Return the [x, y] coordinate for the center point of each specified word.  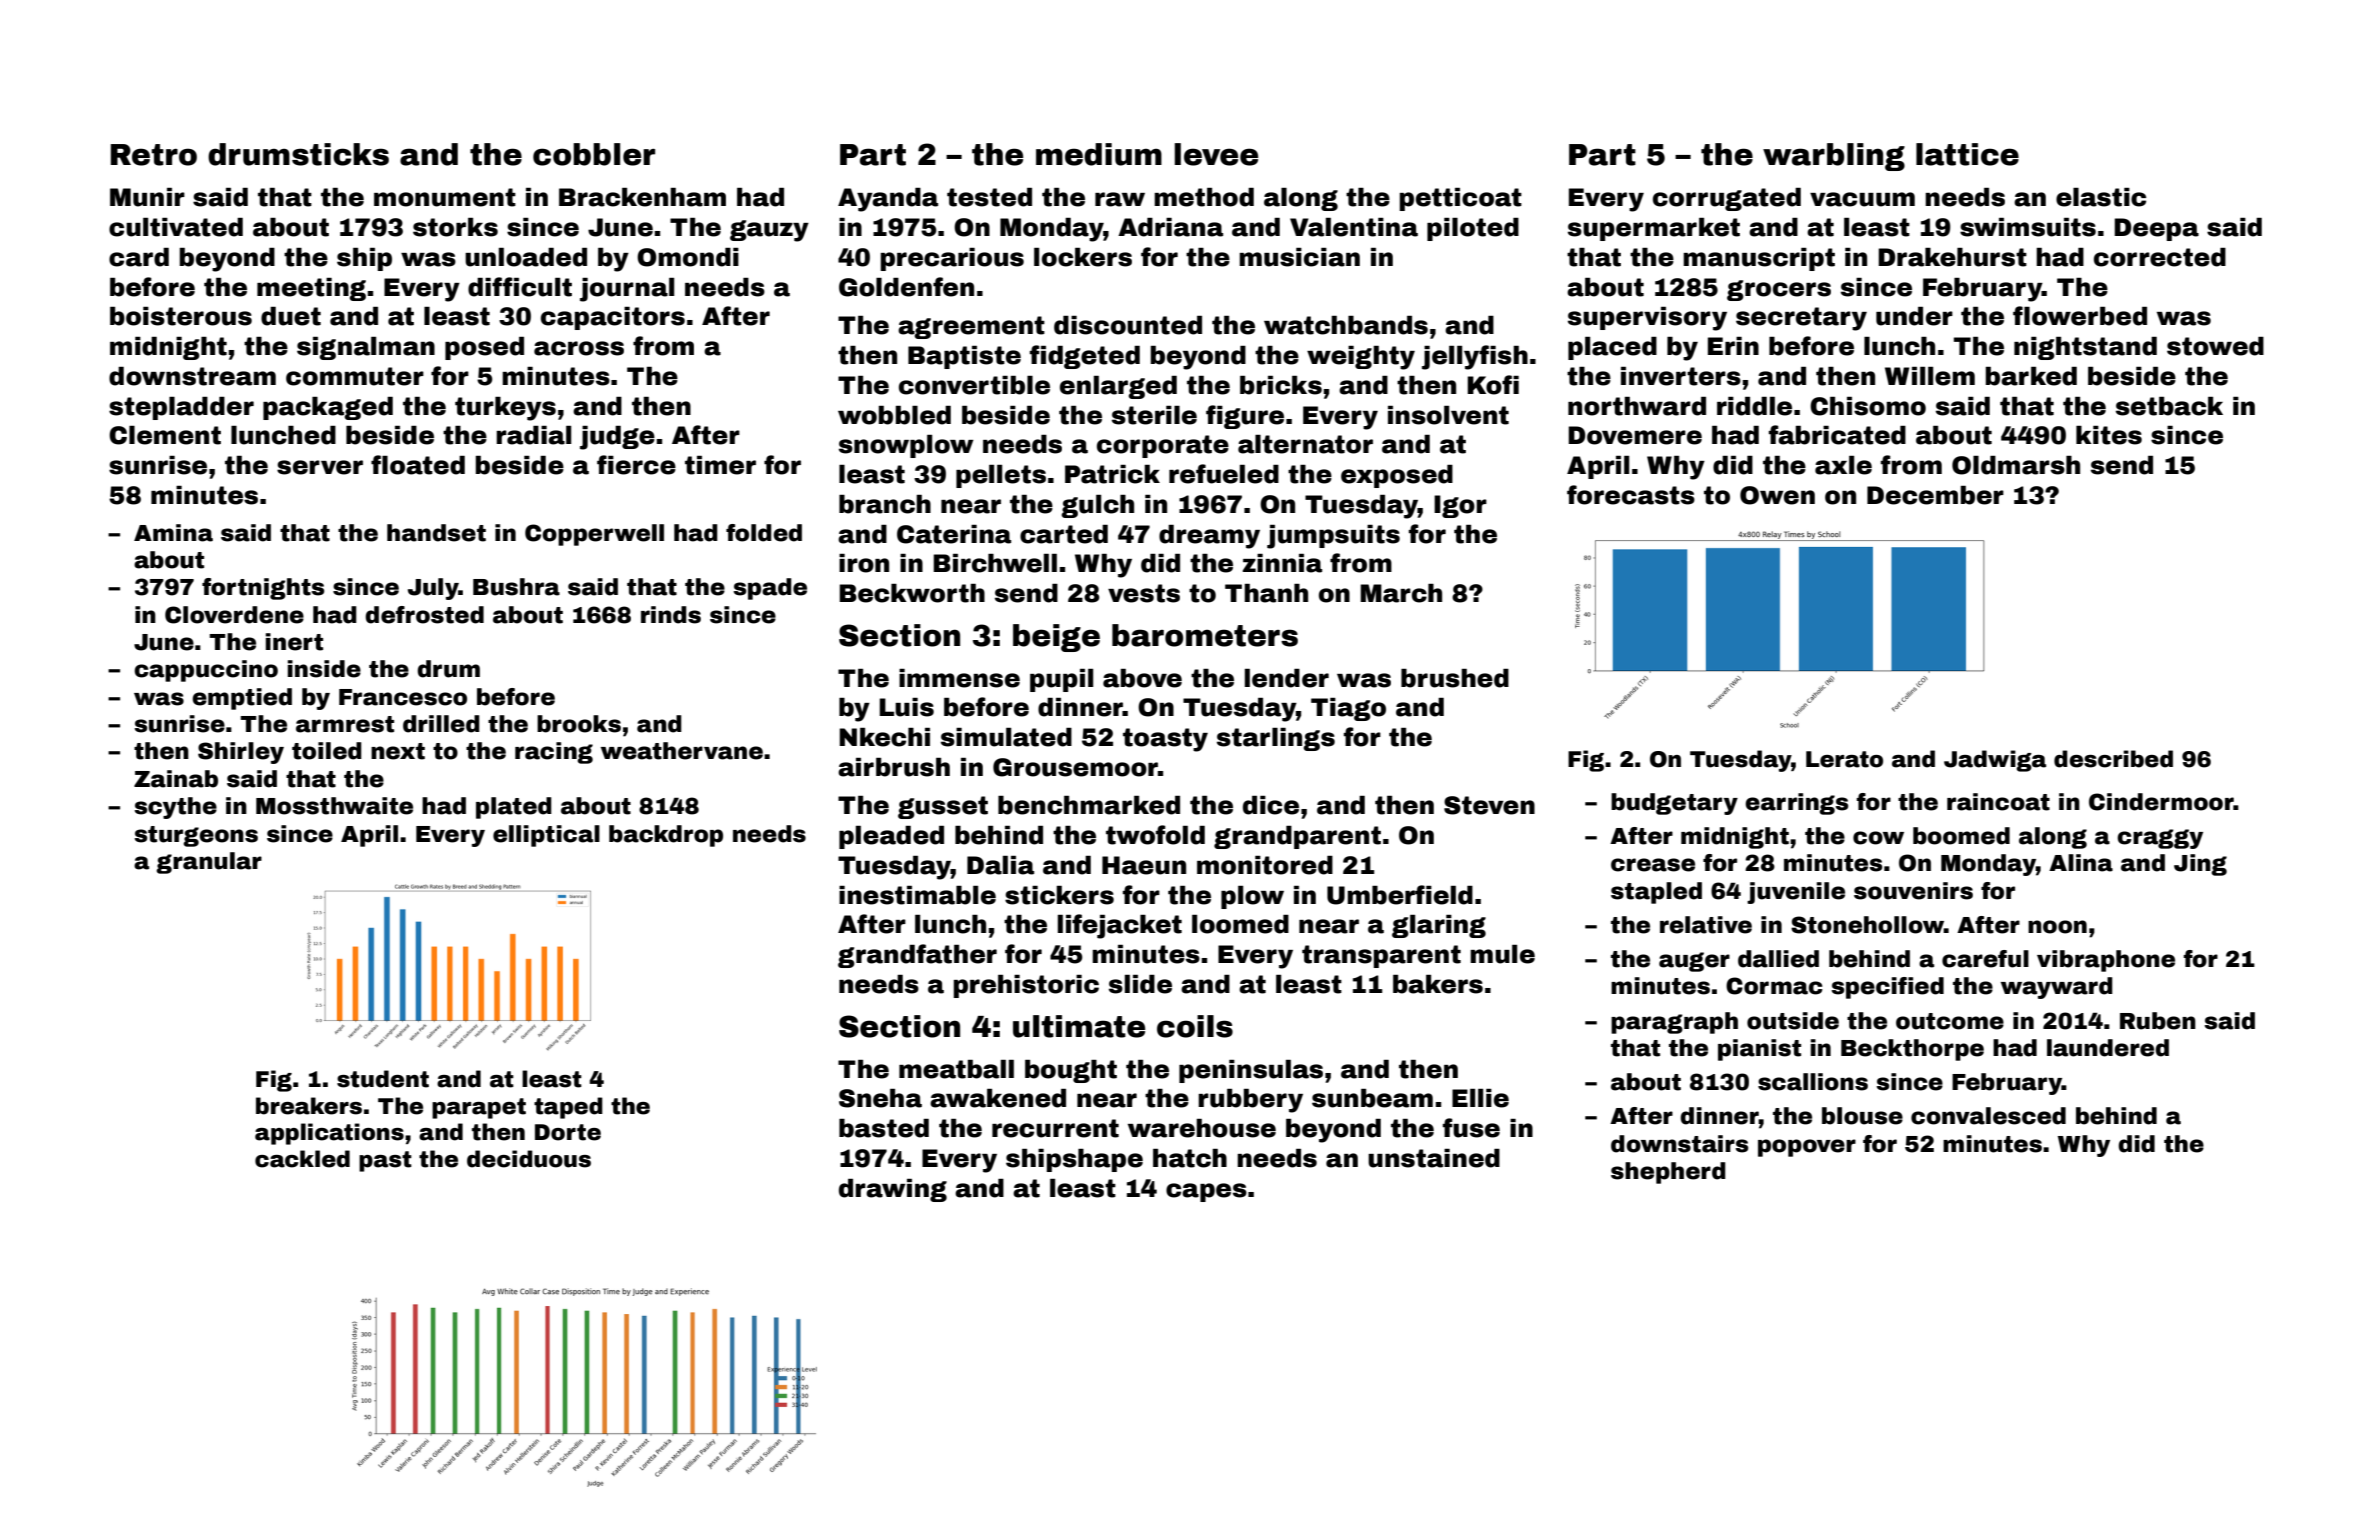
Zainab [176, 779]
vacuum [1862, 199]
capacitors [613, 318]
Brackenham [642, 197]
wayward [2057, 988]
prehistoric [1026, 986]
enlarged [1118, 387]
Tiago [1348, 709]
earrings [1796, 804]
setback [2169, 406]
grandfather [917, 956]
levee [1216, 154]
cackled [302, 1159]
